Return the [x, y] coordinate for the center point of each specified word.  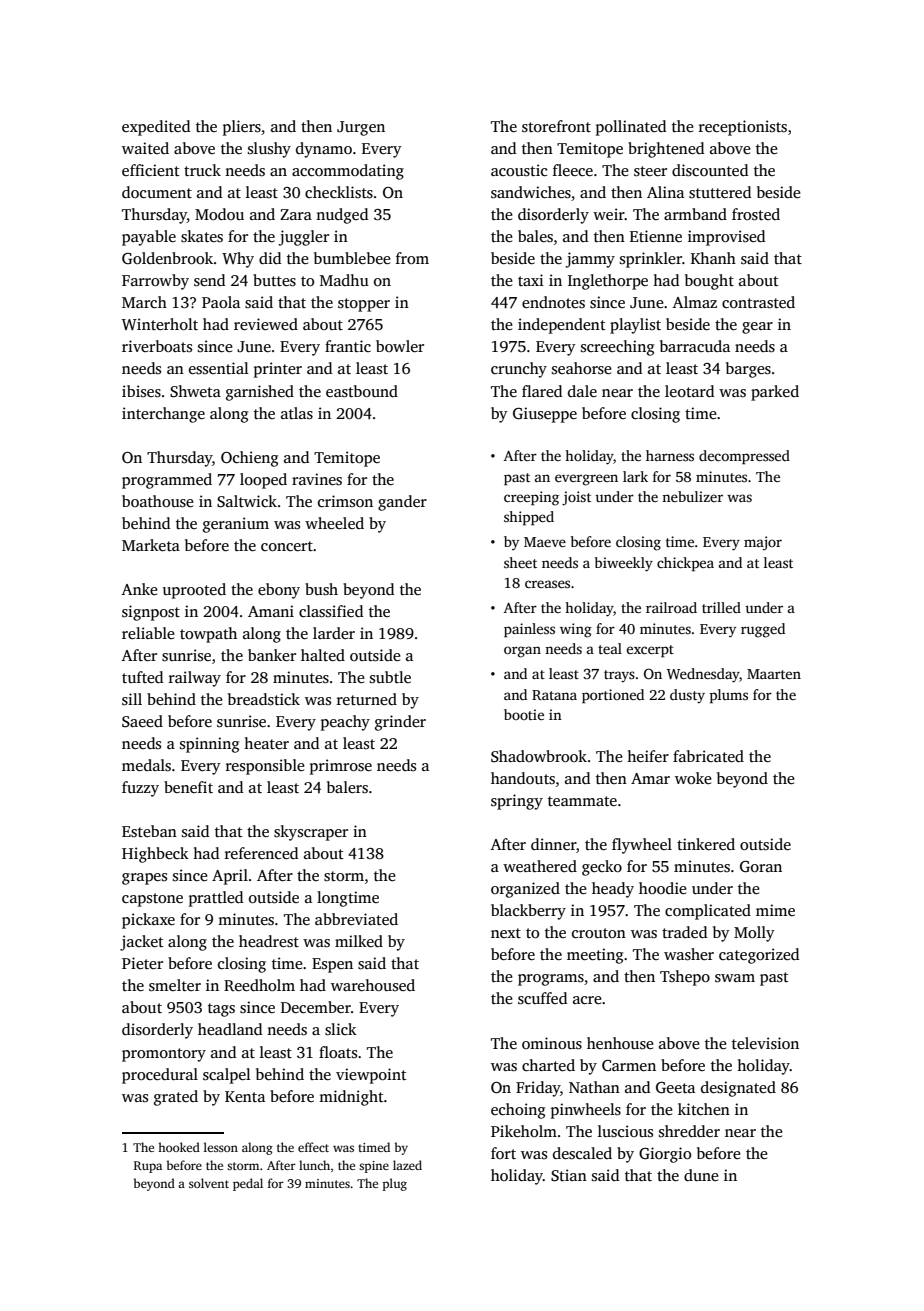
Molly [754, 934]
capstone [152, 900]
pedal [248, 1184]
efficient [151, 170]
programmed [167, 481]
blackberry [528, 912]
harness [670, 455]
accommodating [348, 172]
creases [547, 584]
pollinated [631, 128]
